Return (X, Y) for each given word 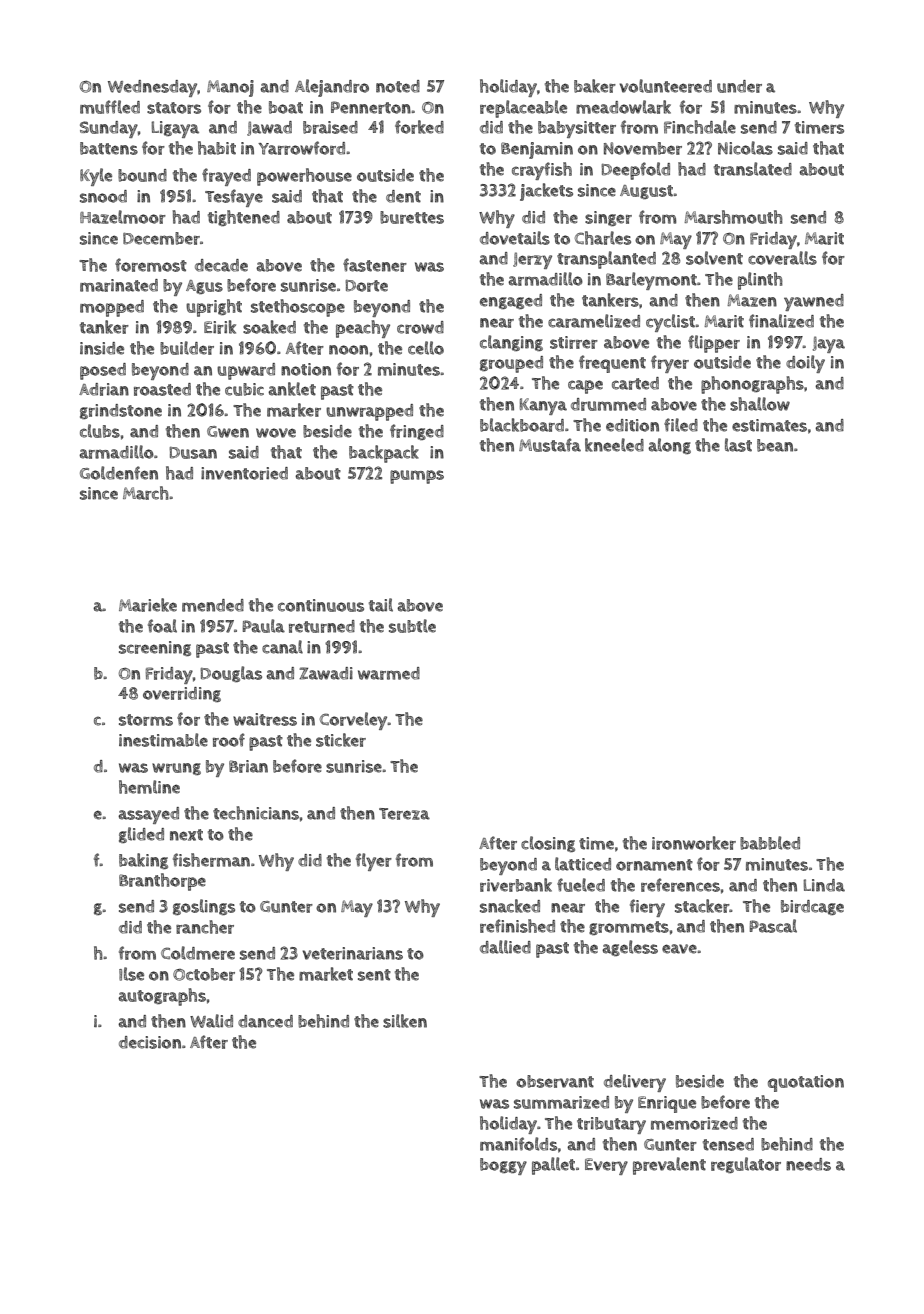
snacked (510, 906)
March (146, 493)
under (739, 86)
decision (150, 1042)
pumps (417, 477)
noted (398, 86)
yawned (814, 302)
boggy (503, 1166)
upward (246, 371)
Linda (824, 885)
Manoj (230, 88)
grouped (511, 364)
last (738, 445)
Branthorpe (162, 882)
